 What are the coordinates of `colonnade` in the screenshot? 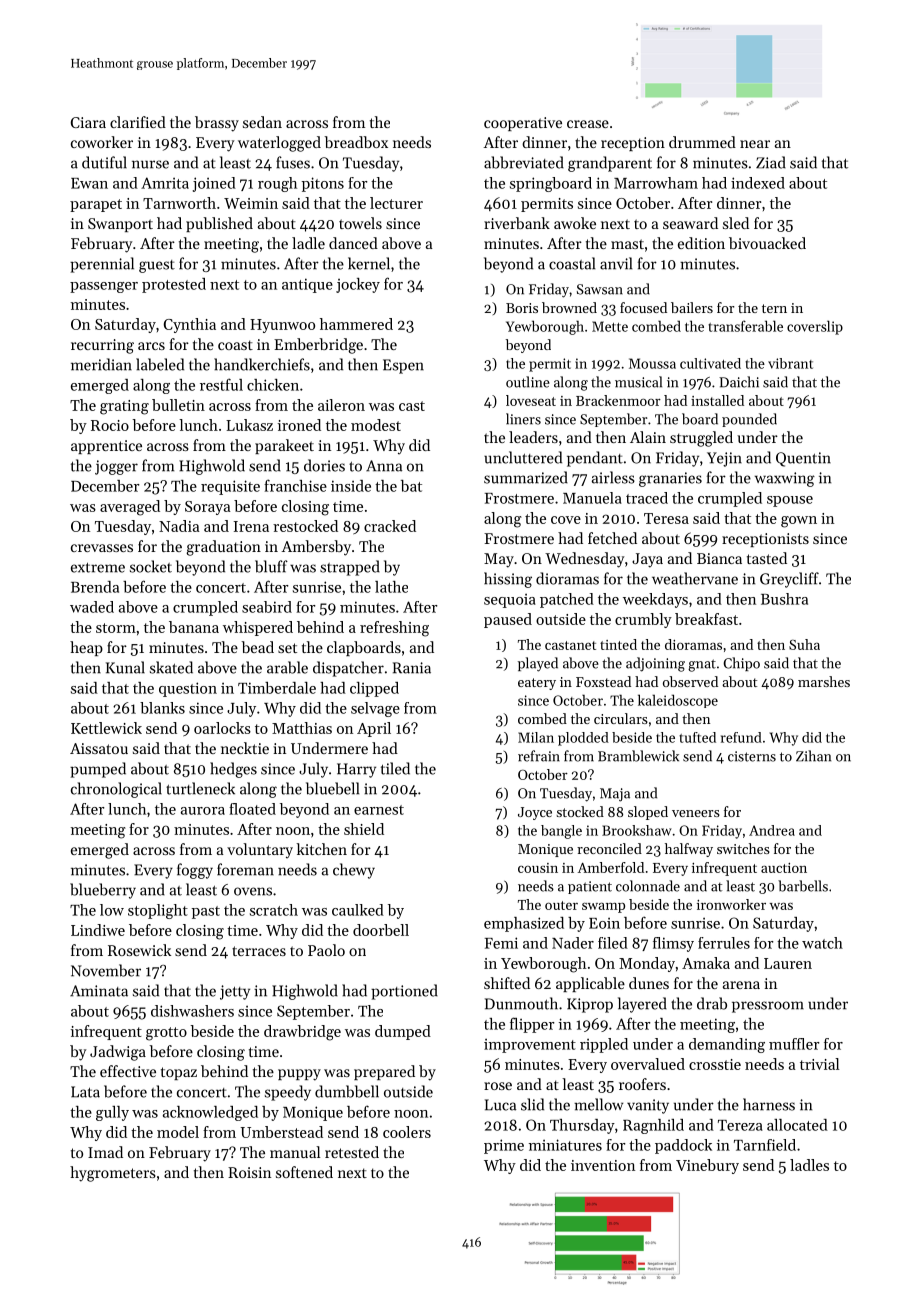 It's located at (648, 886).
